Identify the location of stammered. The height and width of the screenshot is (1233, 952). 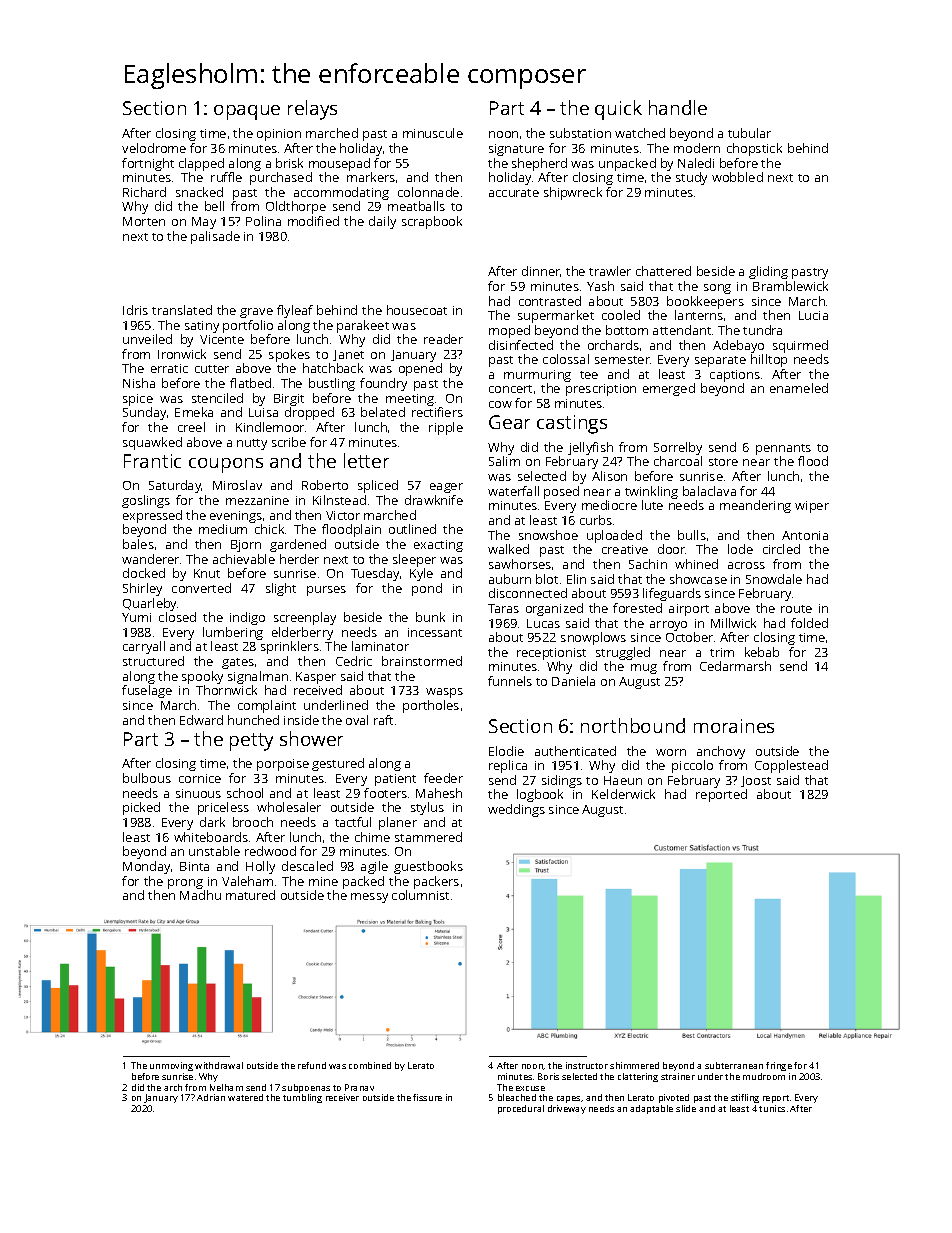
(428, 837).
